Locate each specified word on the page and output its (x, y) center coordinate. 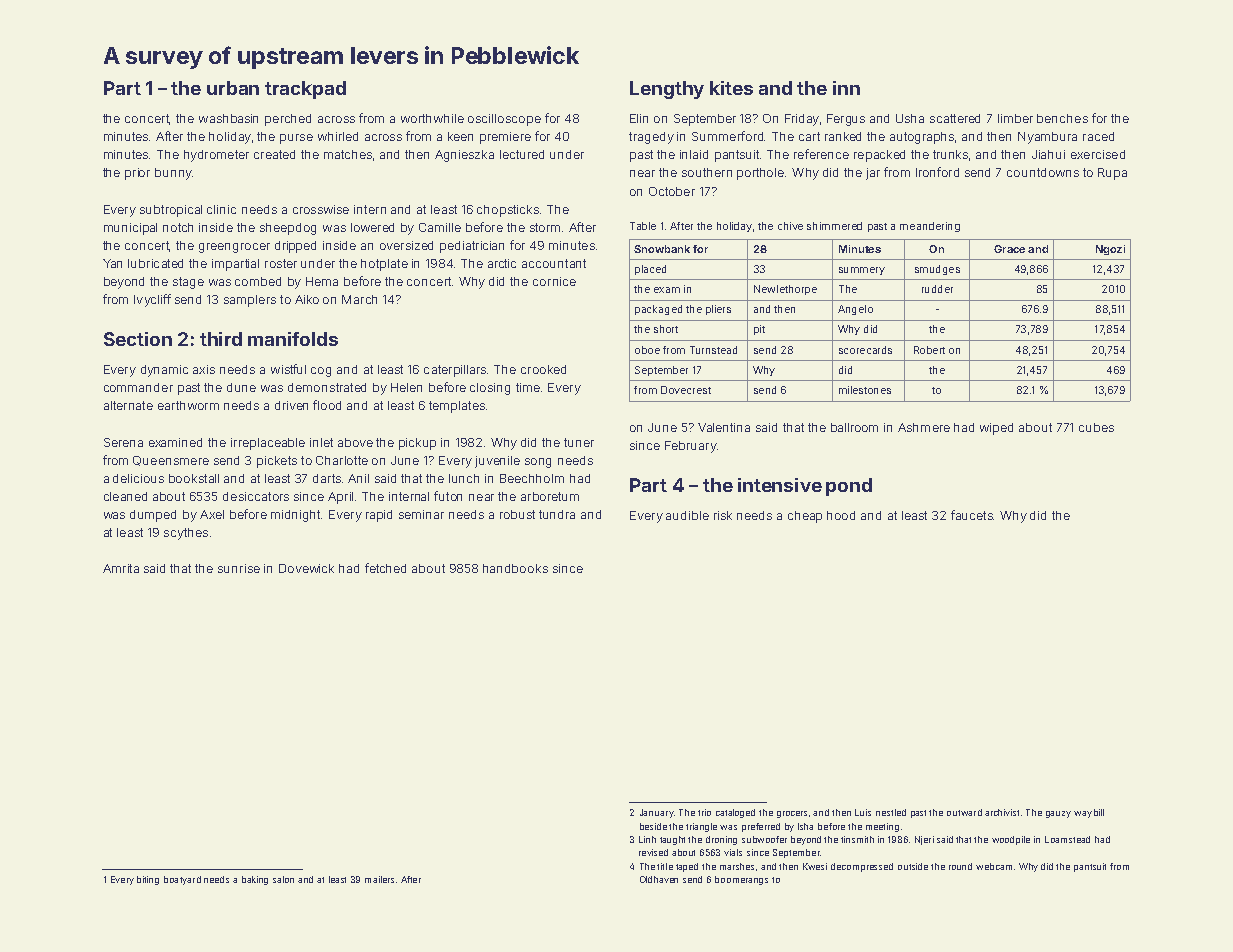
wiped (996, 429)
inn (846, 88)
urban (233, 88)
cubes (1096, 427)
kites (731, 88)
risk (723, 515)
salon (283, 879)
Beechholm (532, 478)
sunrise (239, 568)
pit (759, 330)
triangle (701, 827)
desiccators (256, 496)
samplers (250, 301)
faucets (972, 515)
